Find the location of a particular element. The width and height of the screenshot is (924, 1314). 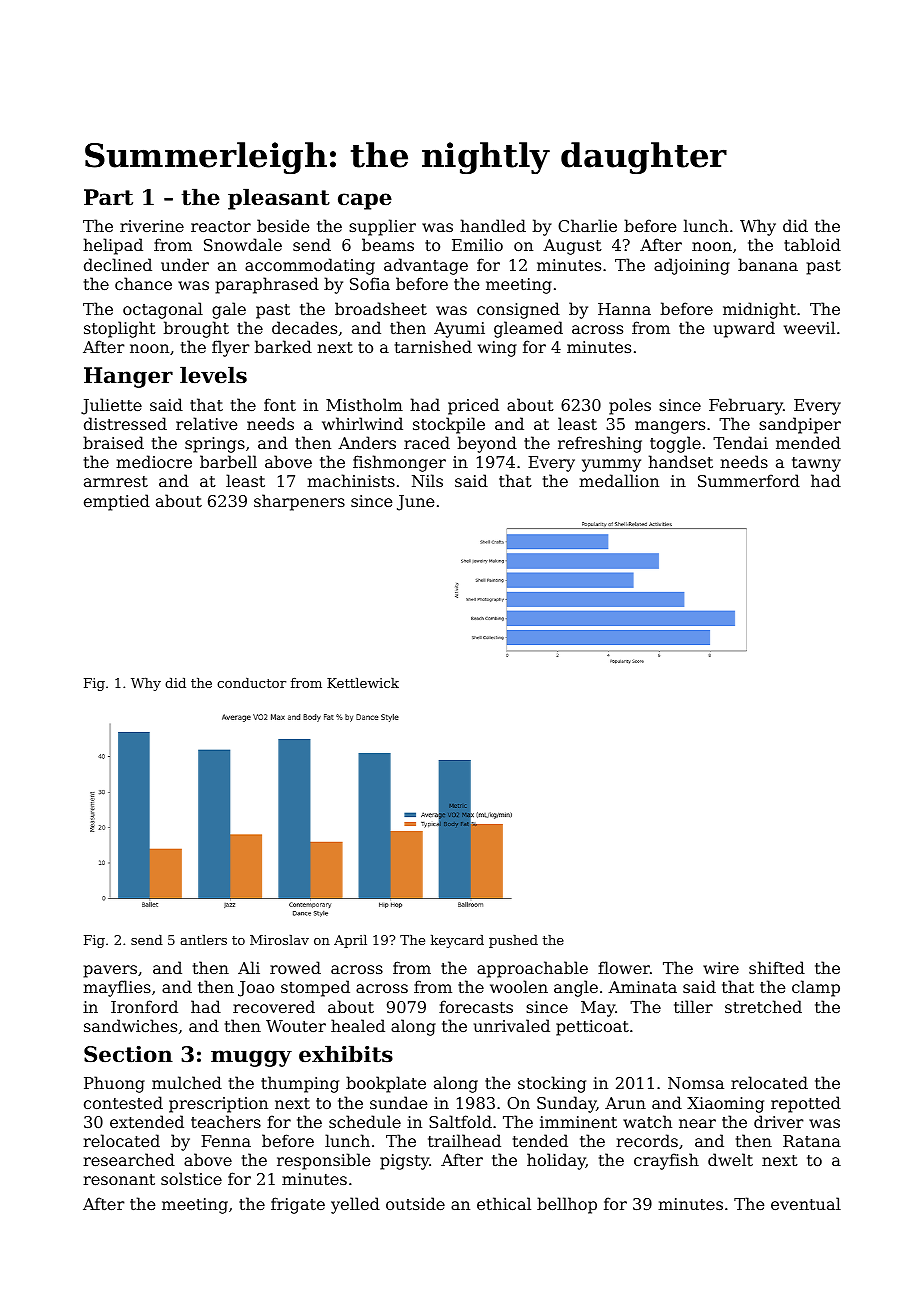

Summerford is located at coordinates (749, 480).
